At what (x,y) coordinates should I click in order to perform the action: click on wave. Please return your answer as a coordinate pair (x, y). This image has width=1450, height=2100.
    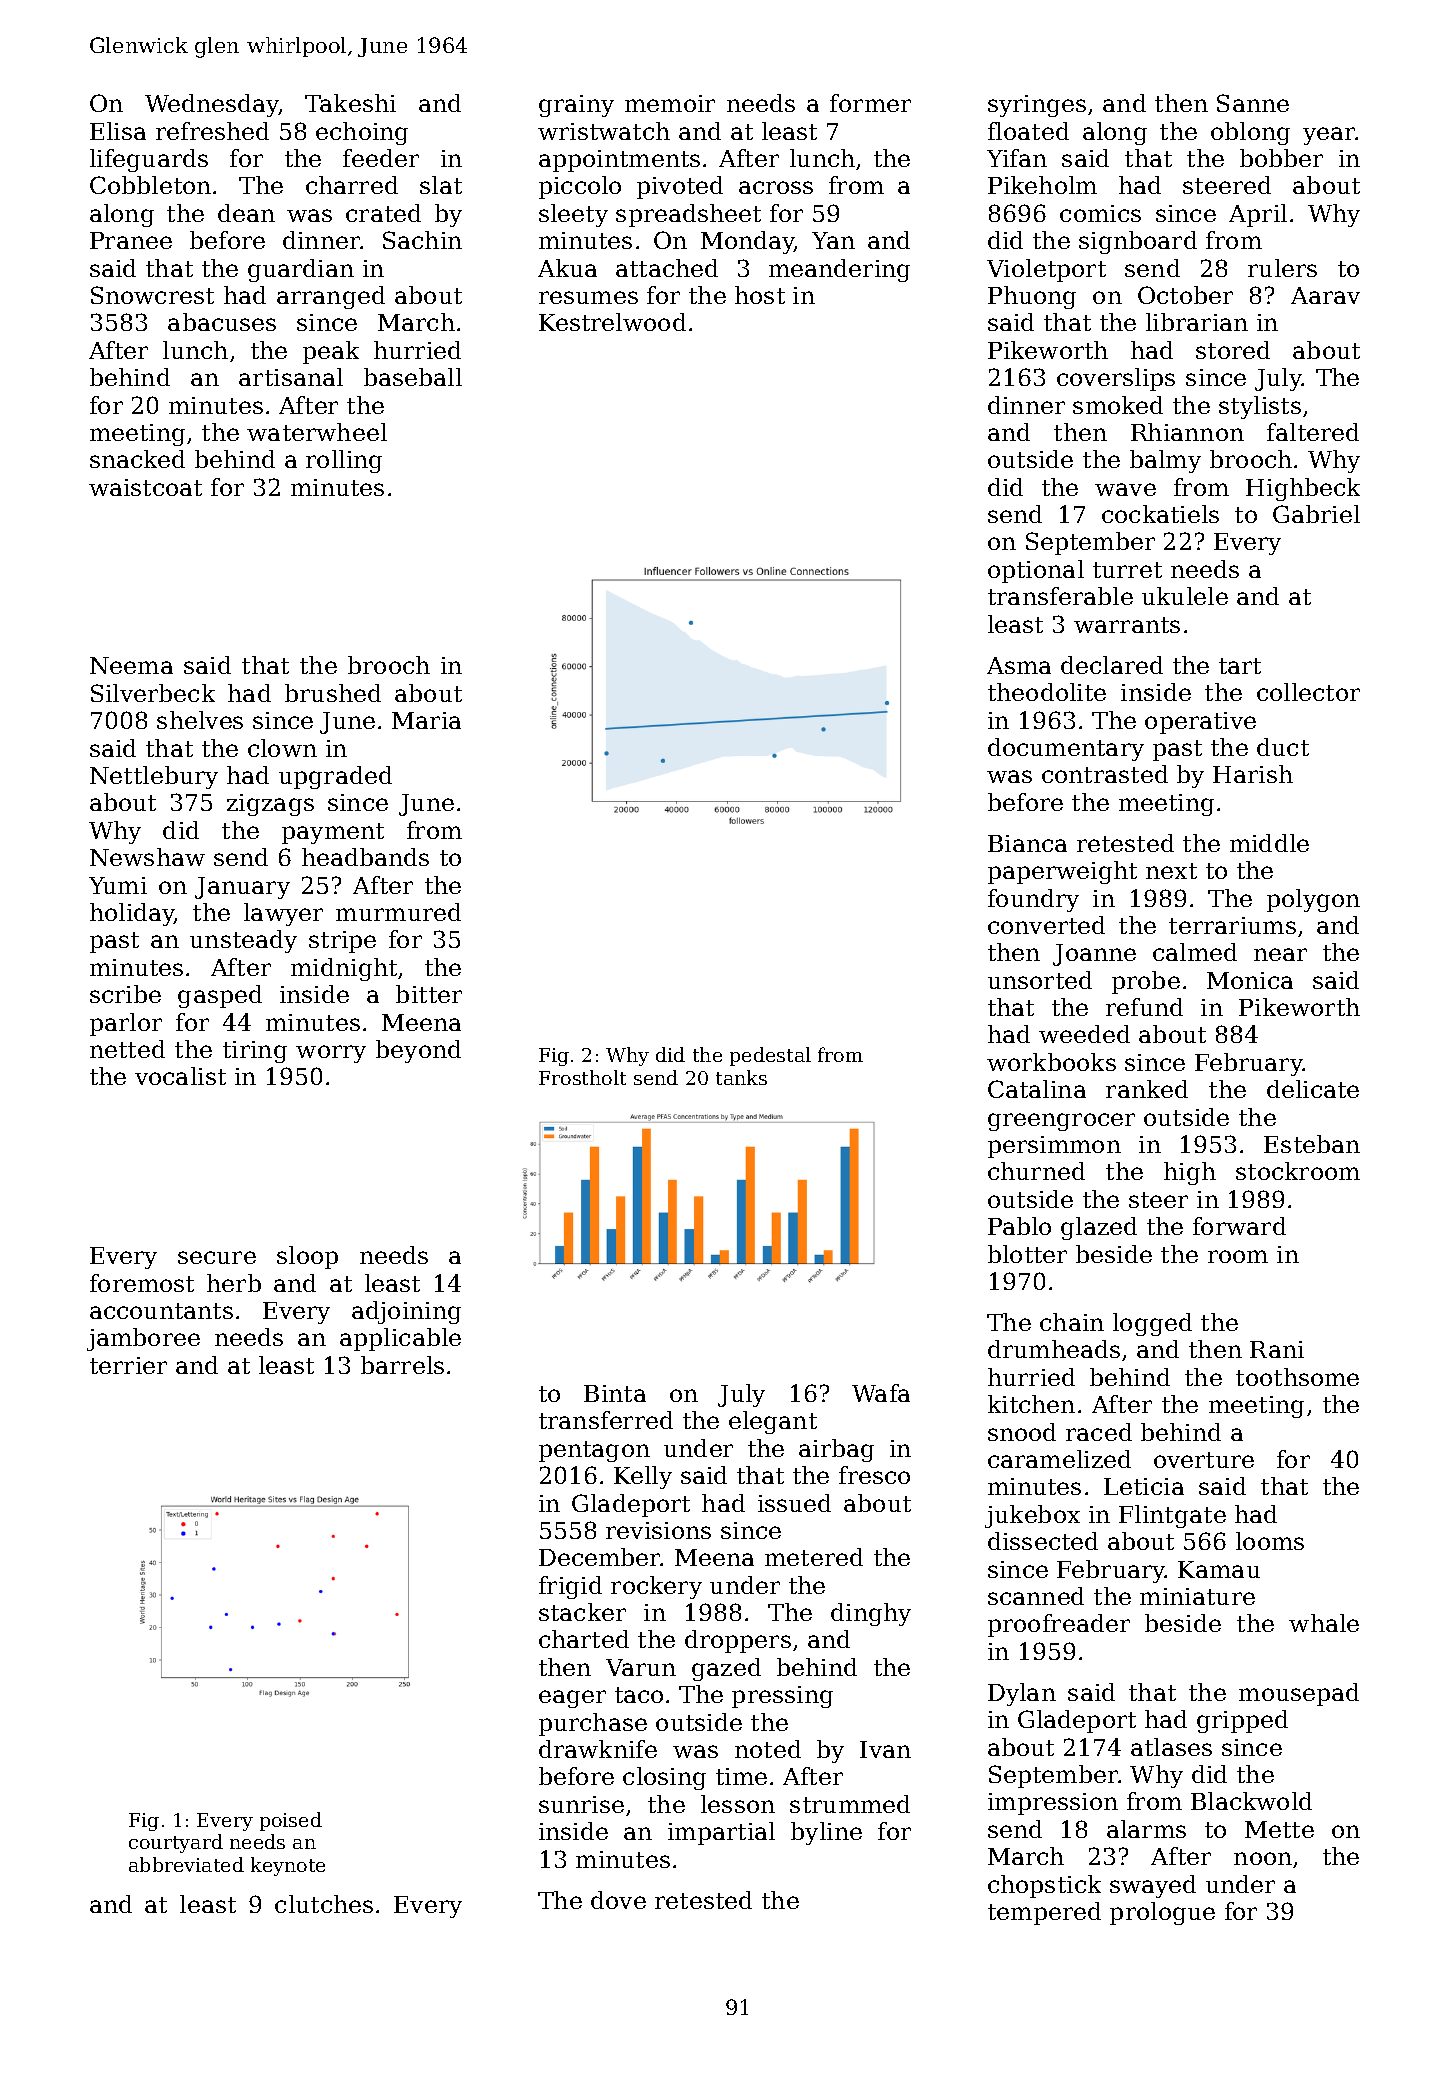
    Looking at the image, I should click on (1125, 489).
